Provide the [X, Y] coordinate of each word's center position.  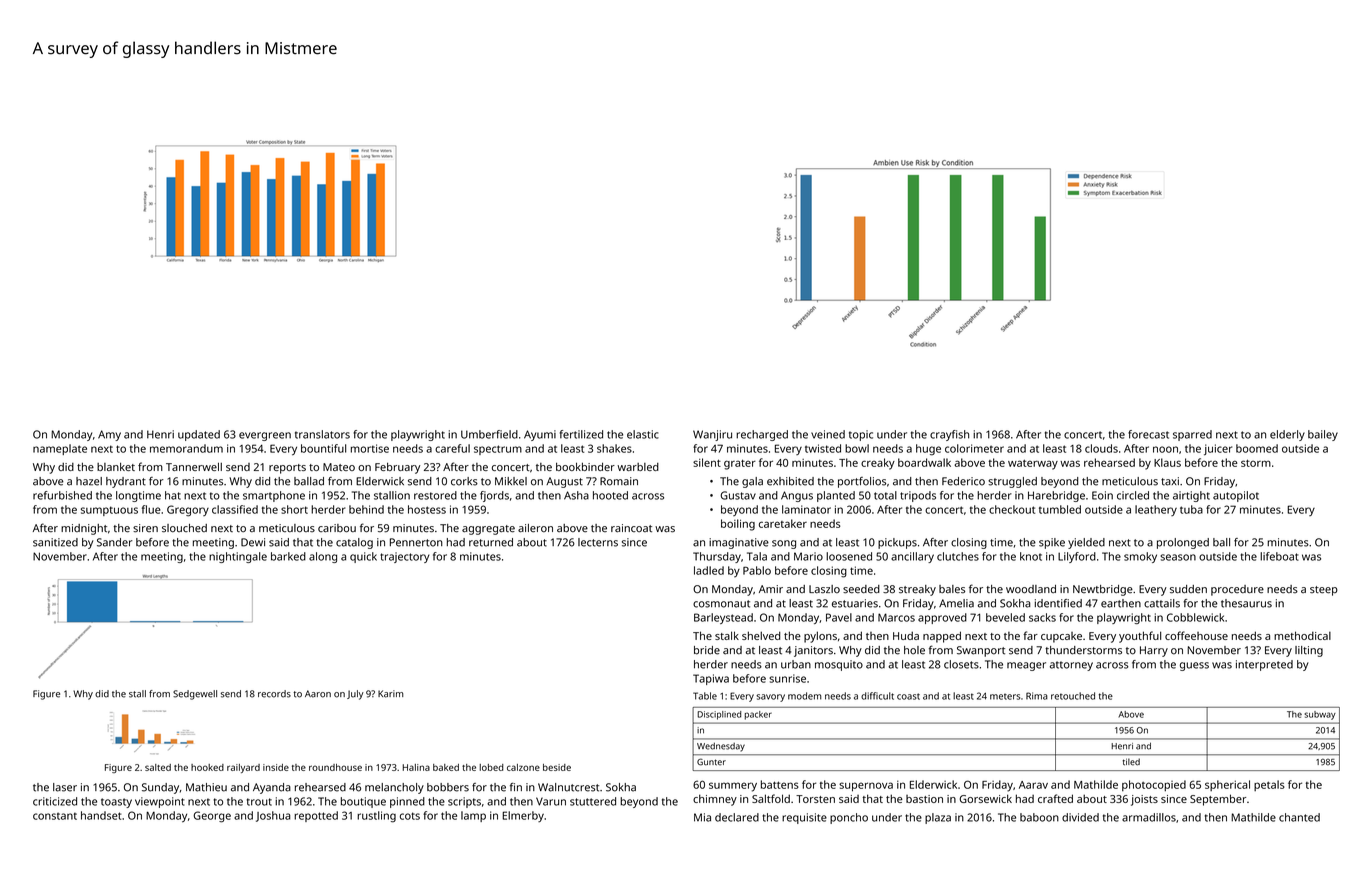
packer [758, 715]
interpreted [1264, 665]
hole [914, 650]
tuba [1191, 509]
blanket [116, 467]
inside [276, 767]
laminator [806, 509]
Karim [390, 694]
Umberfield [489, 434]
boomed [1257, 448]
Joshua [273, 816]
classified [235, 509]
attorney [1071, 666]
